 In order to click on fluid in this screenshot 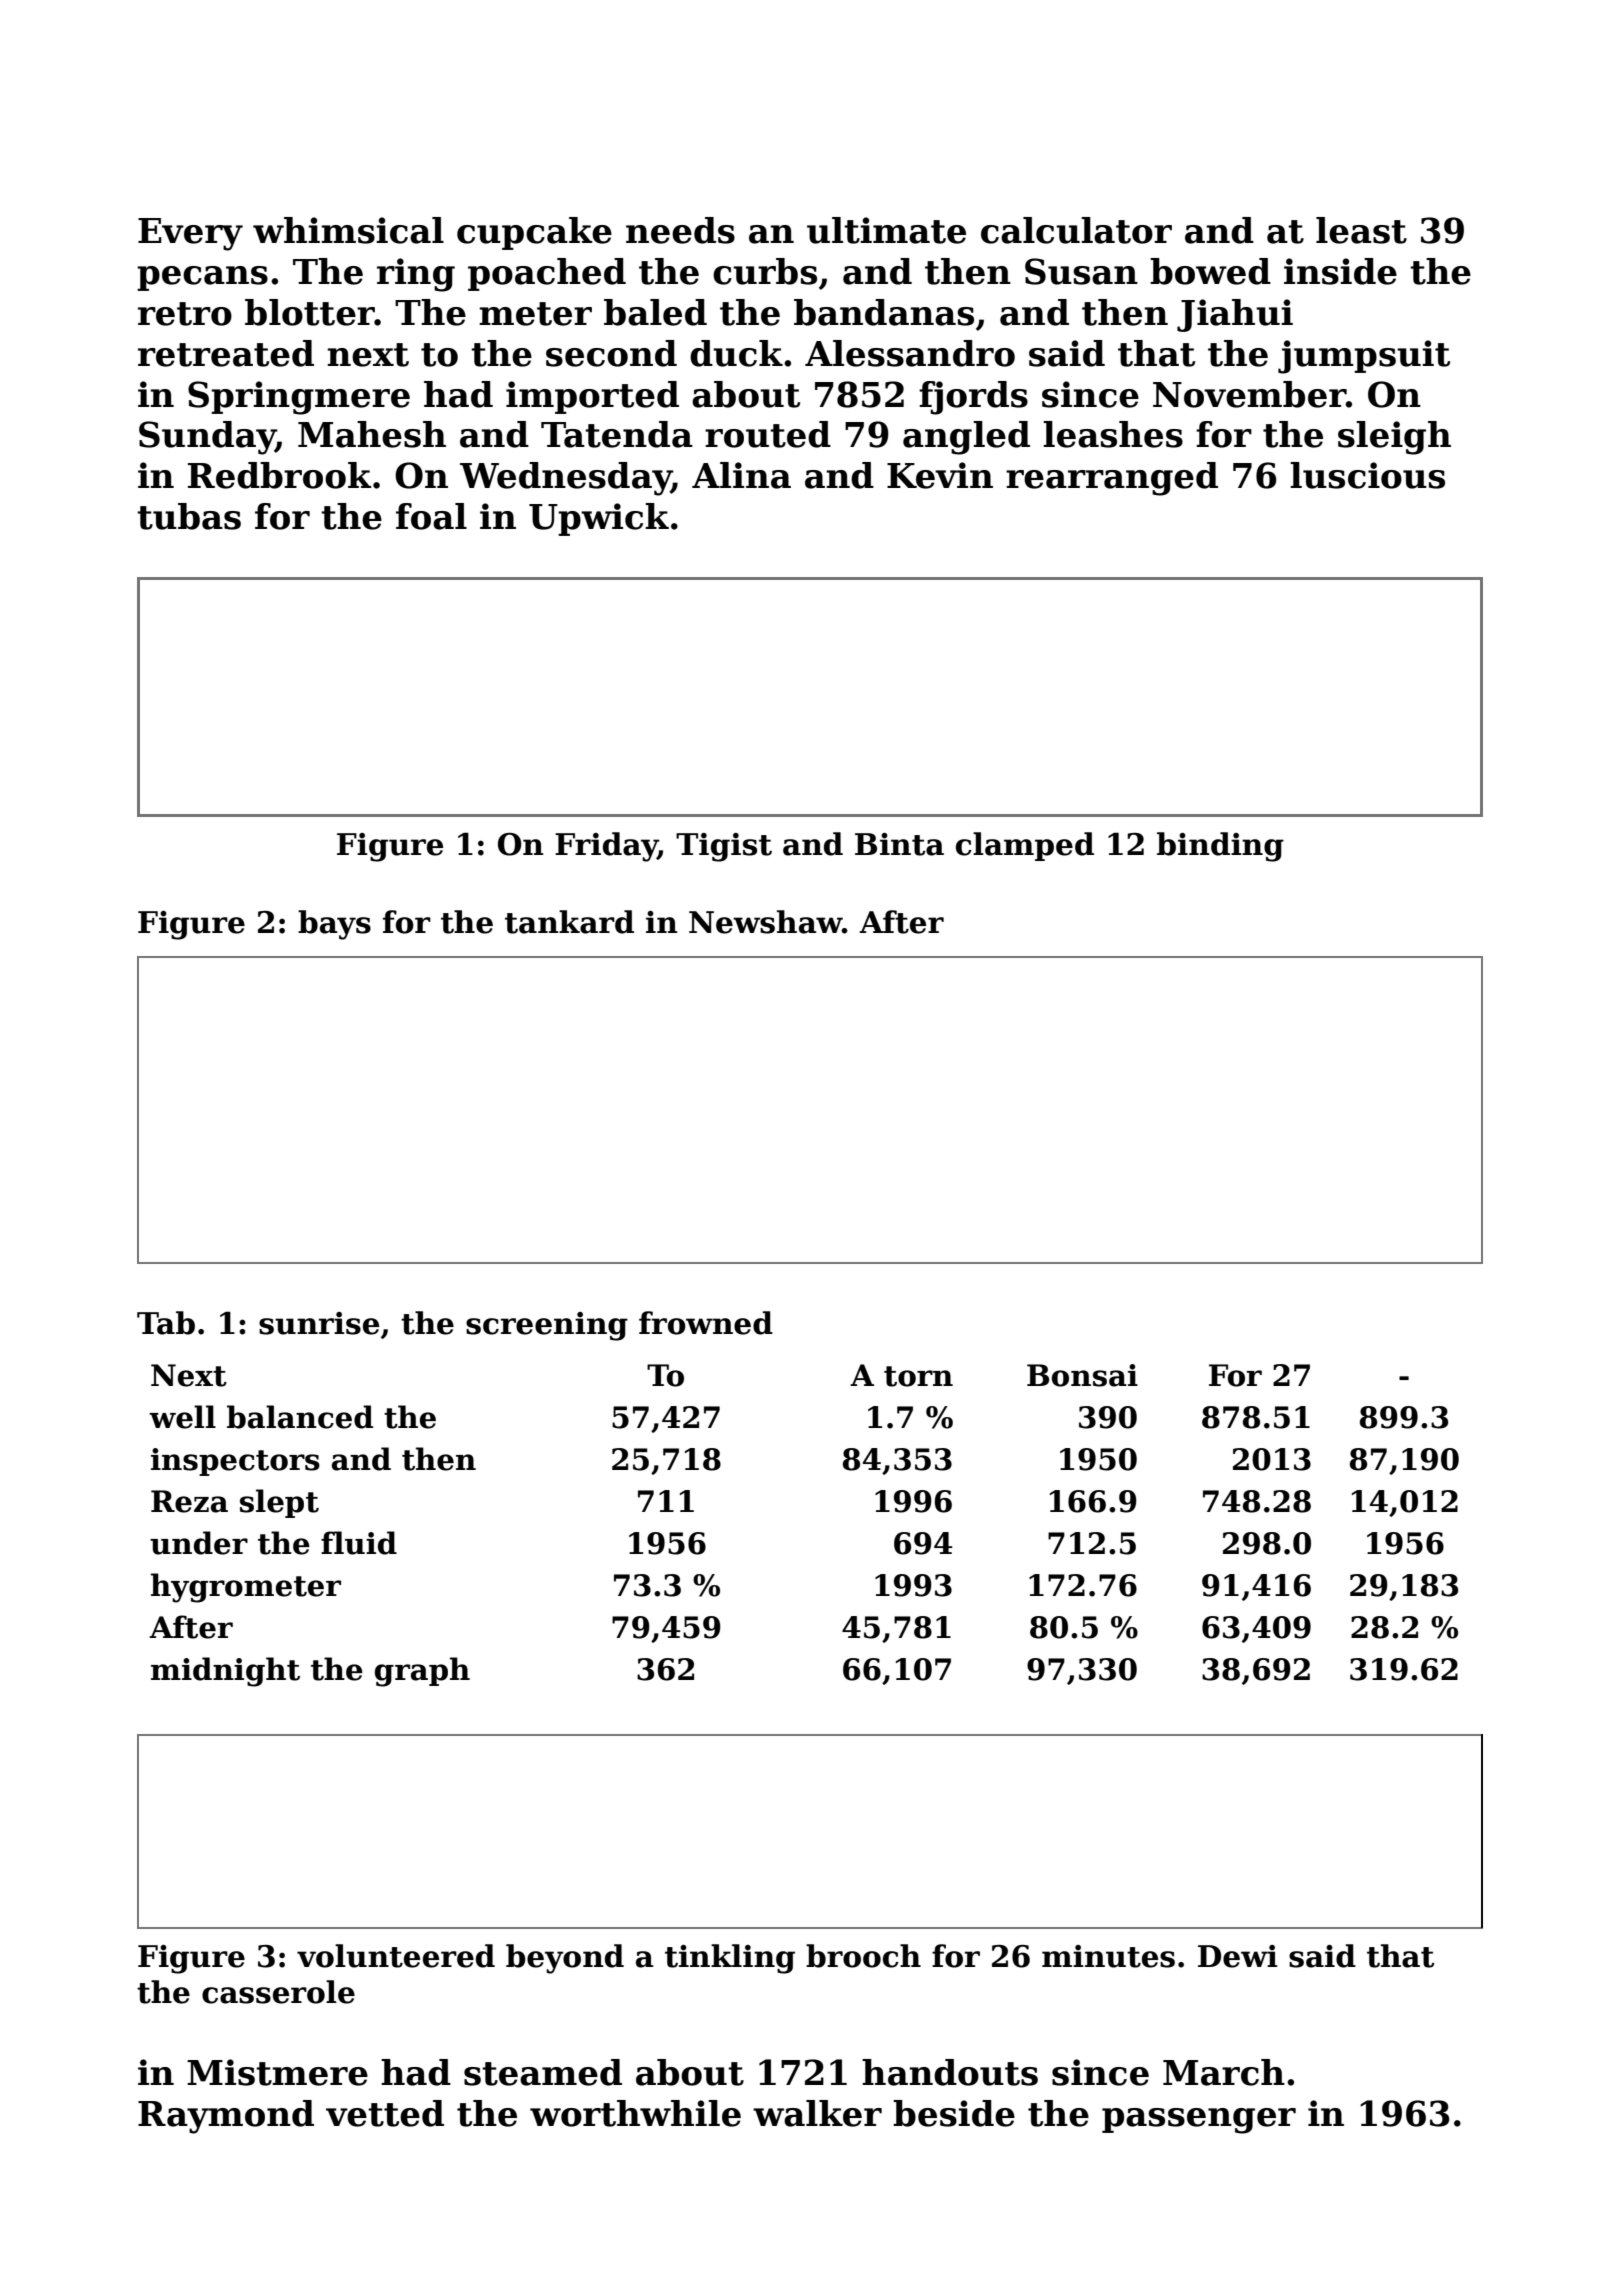, I will do `click(359, 1543)`.
